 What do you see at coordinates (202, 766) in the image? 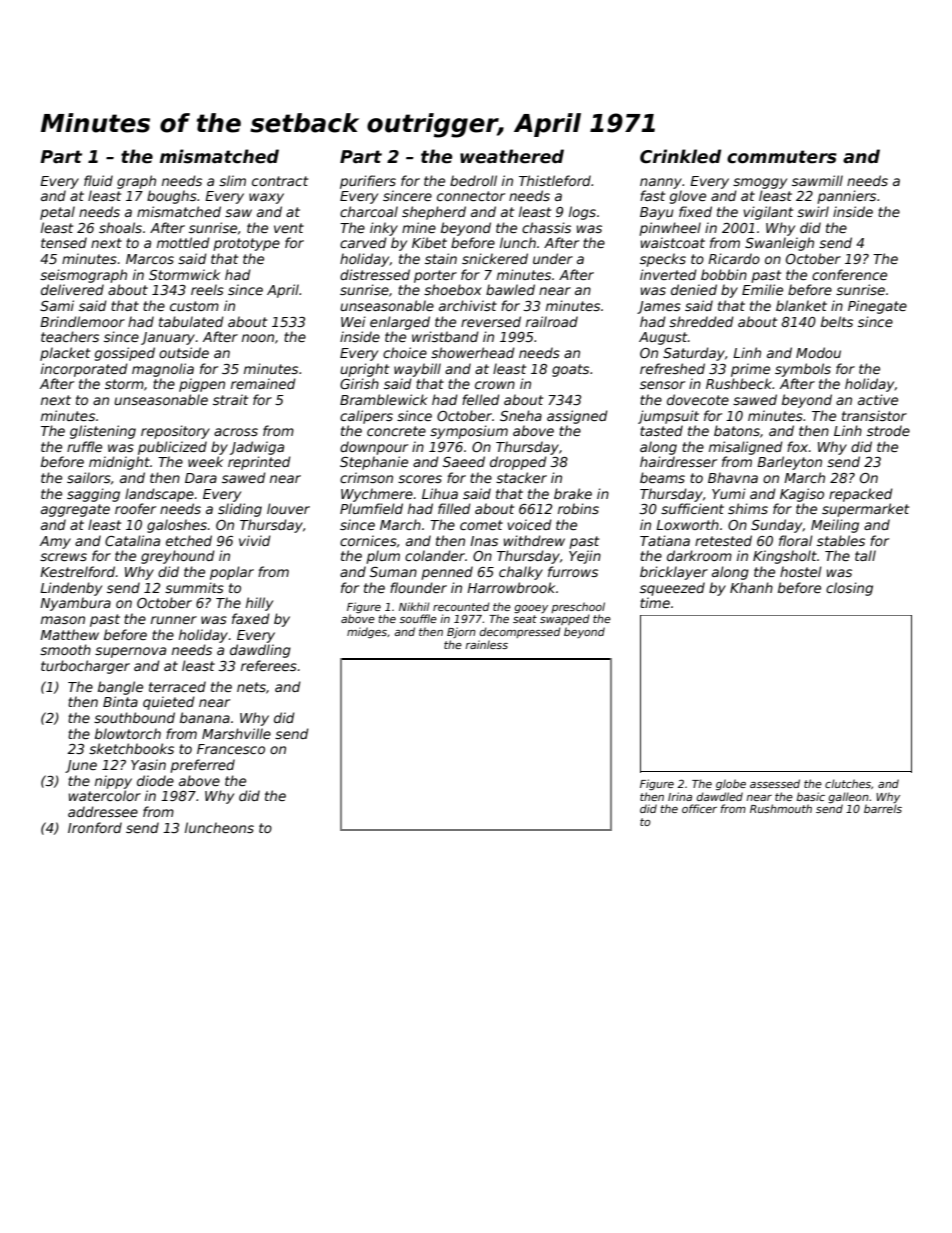
I see `preferred` at bounding box center [202, 766].
